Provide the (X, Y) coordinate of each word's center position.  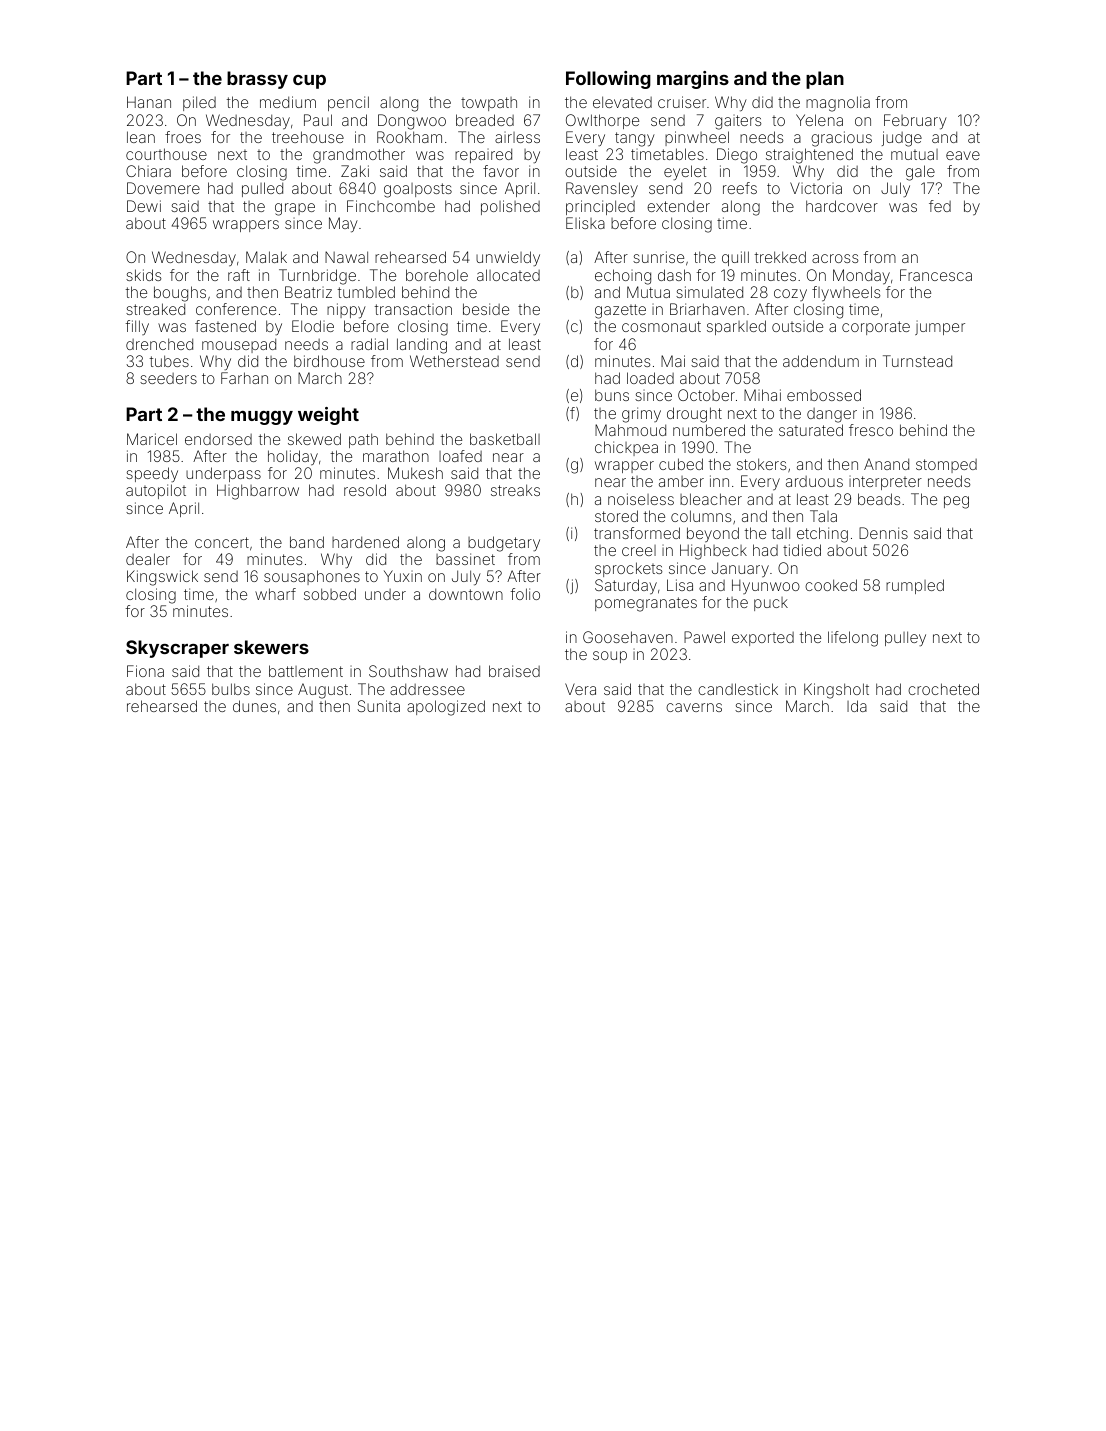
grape (295, 209)
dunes (254, 706)
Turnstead (917, 361)
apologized (446, 708)
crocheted (943, 689)
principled (600, 207)
